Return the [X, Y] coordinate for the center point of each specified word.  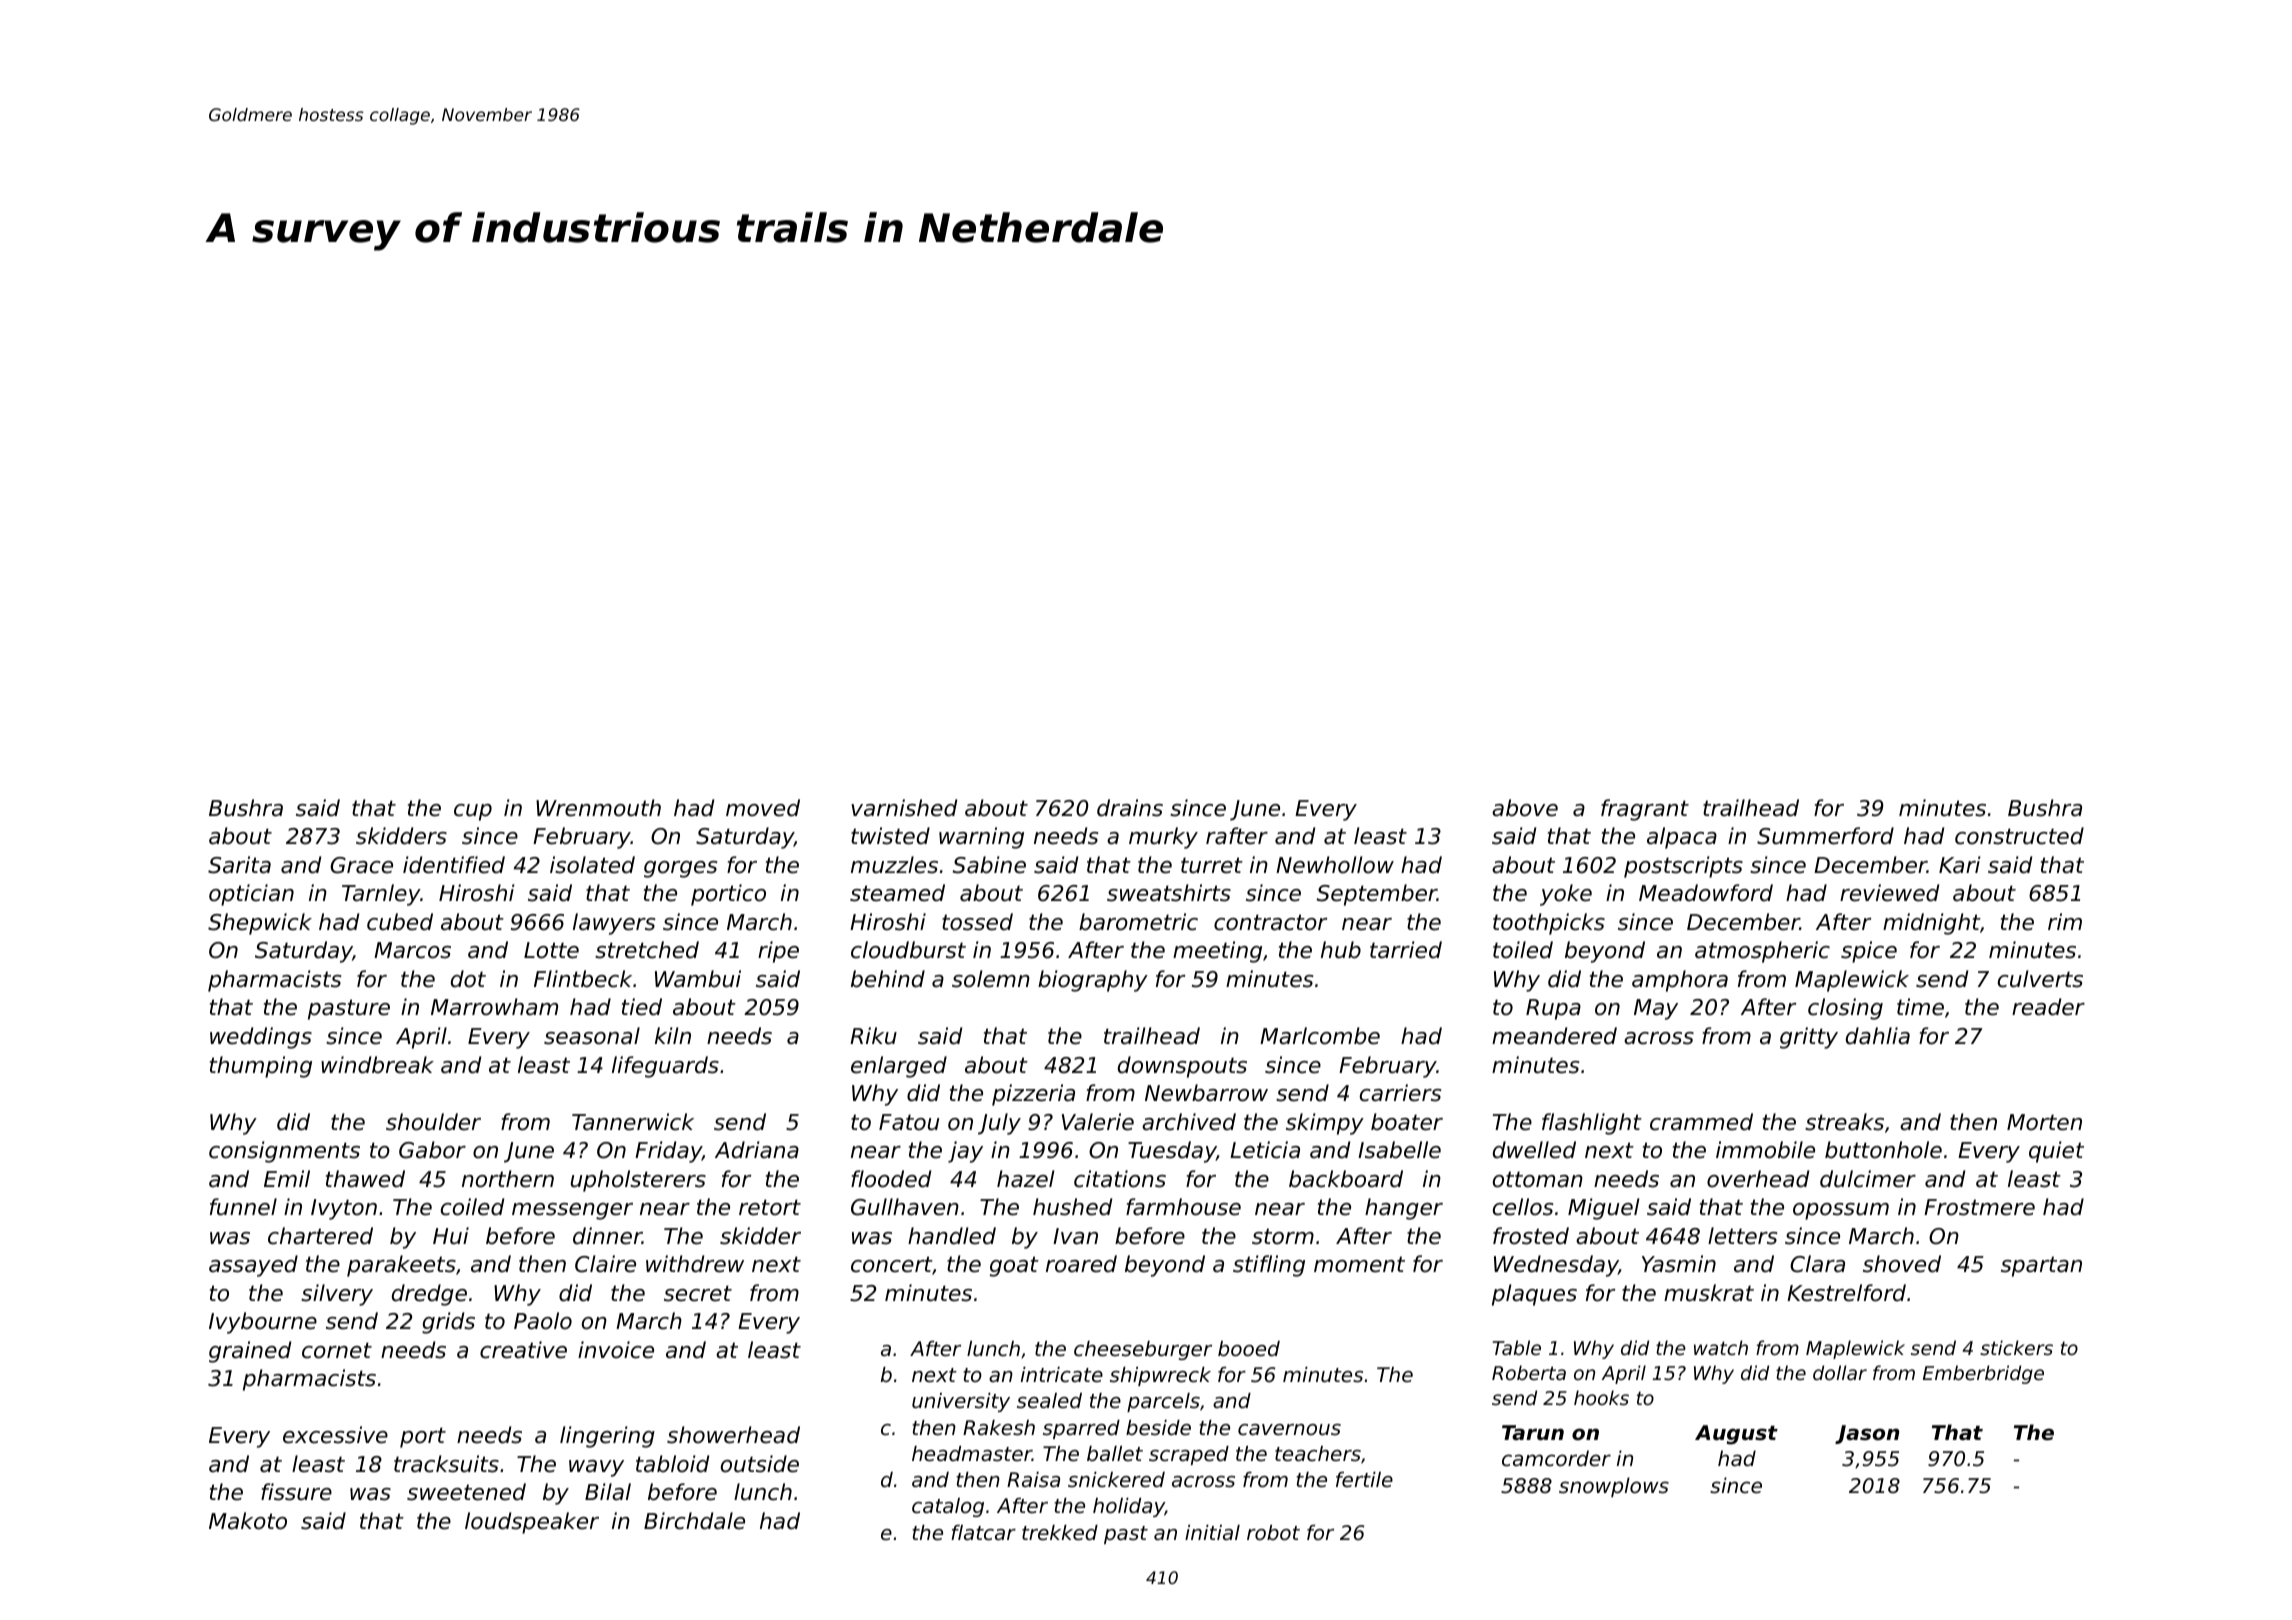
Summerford [1825, 836]
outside [760, 1464]
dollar [1840, 1372]
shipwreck [1160, 1376]
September [1377, 895]
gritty [1809, 1038]
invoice [616, 1350]
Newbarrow [1206, 1093]
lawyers [614, 924]
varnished [904, 808]
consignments [284, 1152]
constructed [2019, 836]
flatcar [983, 1533]
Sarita [239, 865]
